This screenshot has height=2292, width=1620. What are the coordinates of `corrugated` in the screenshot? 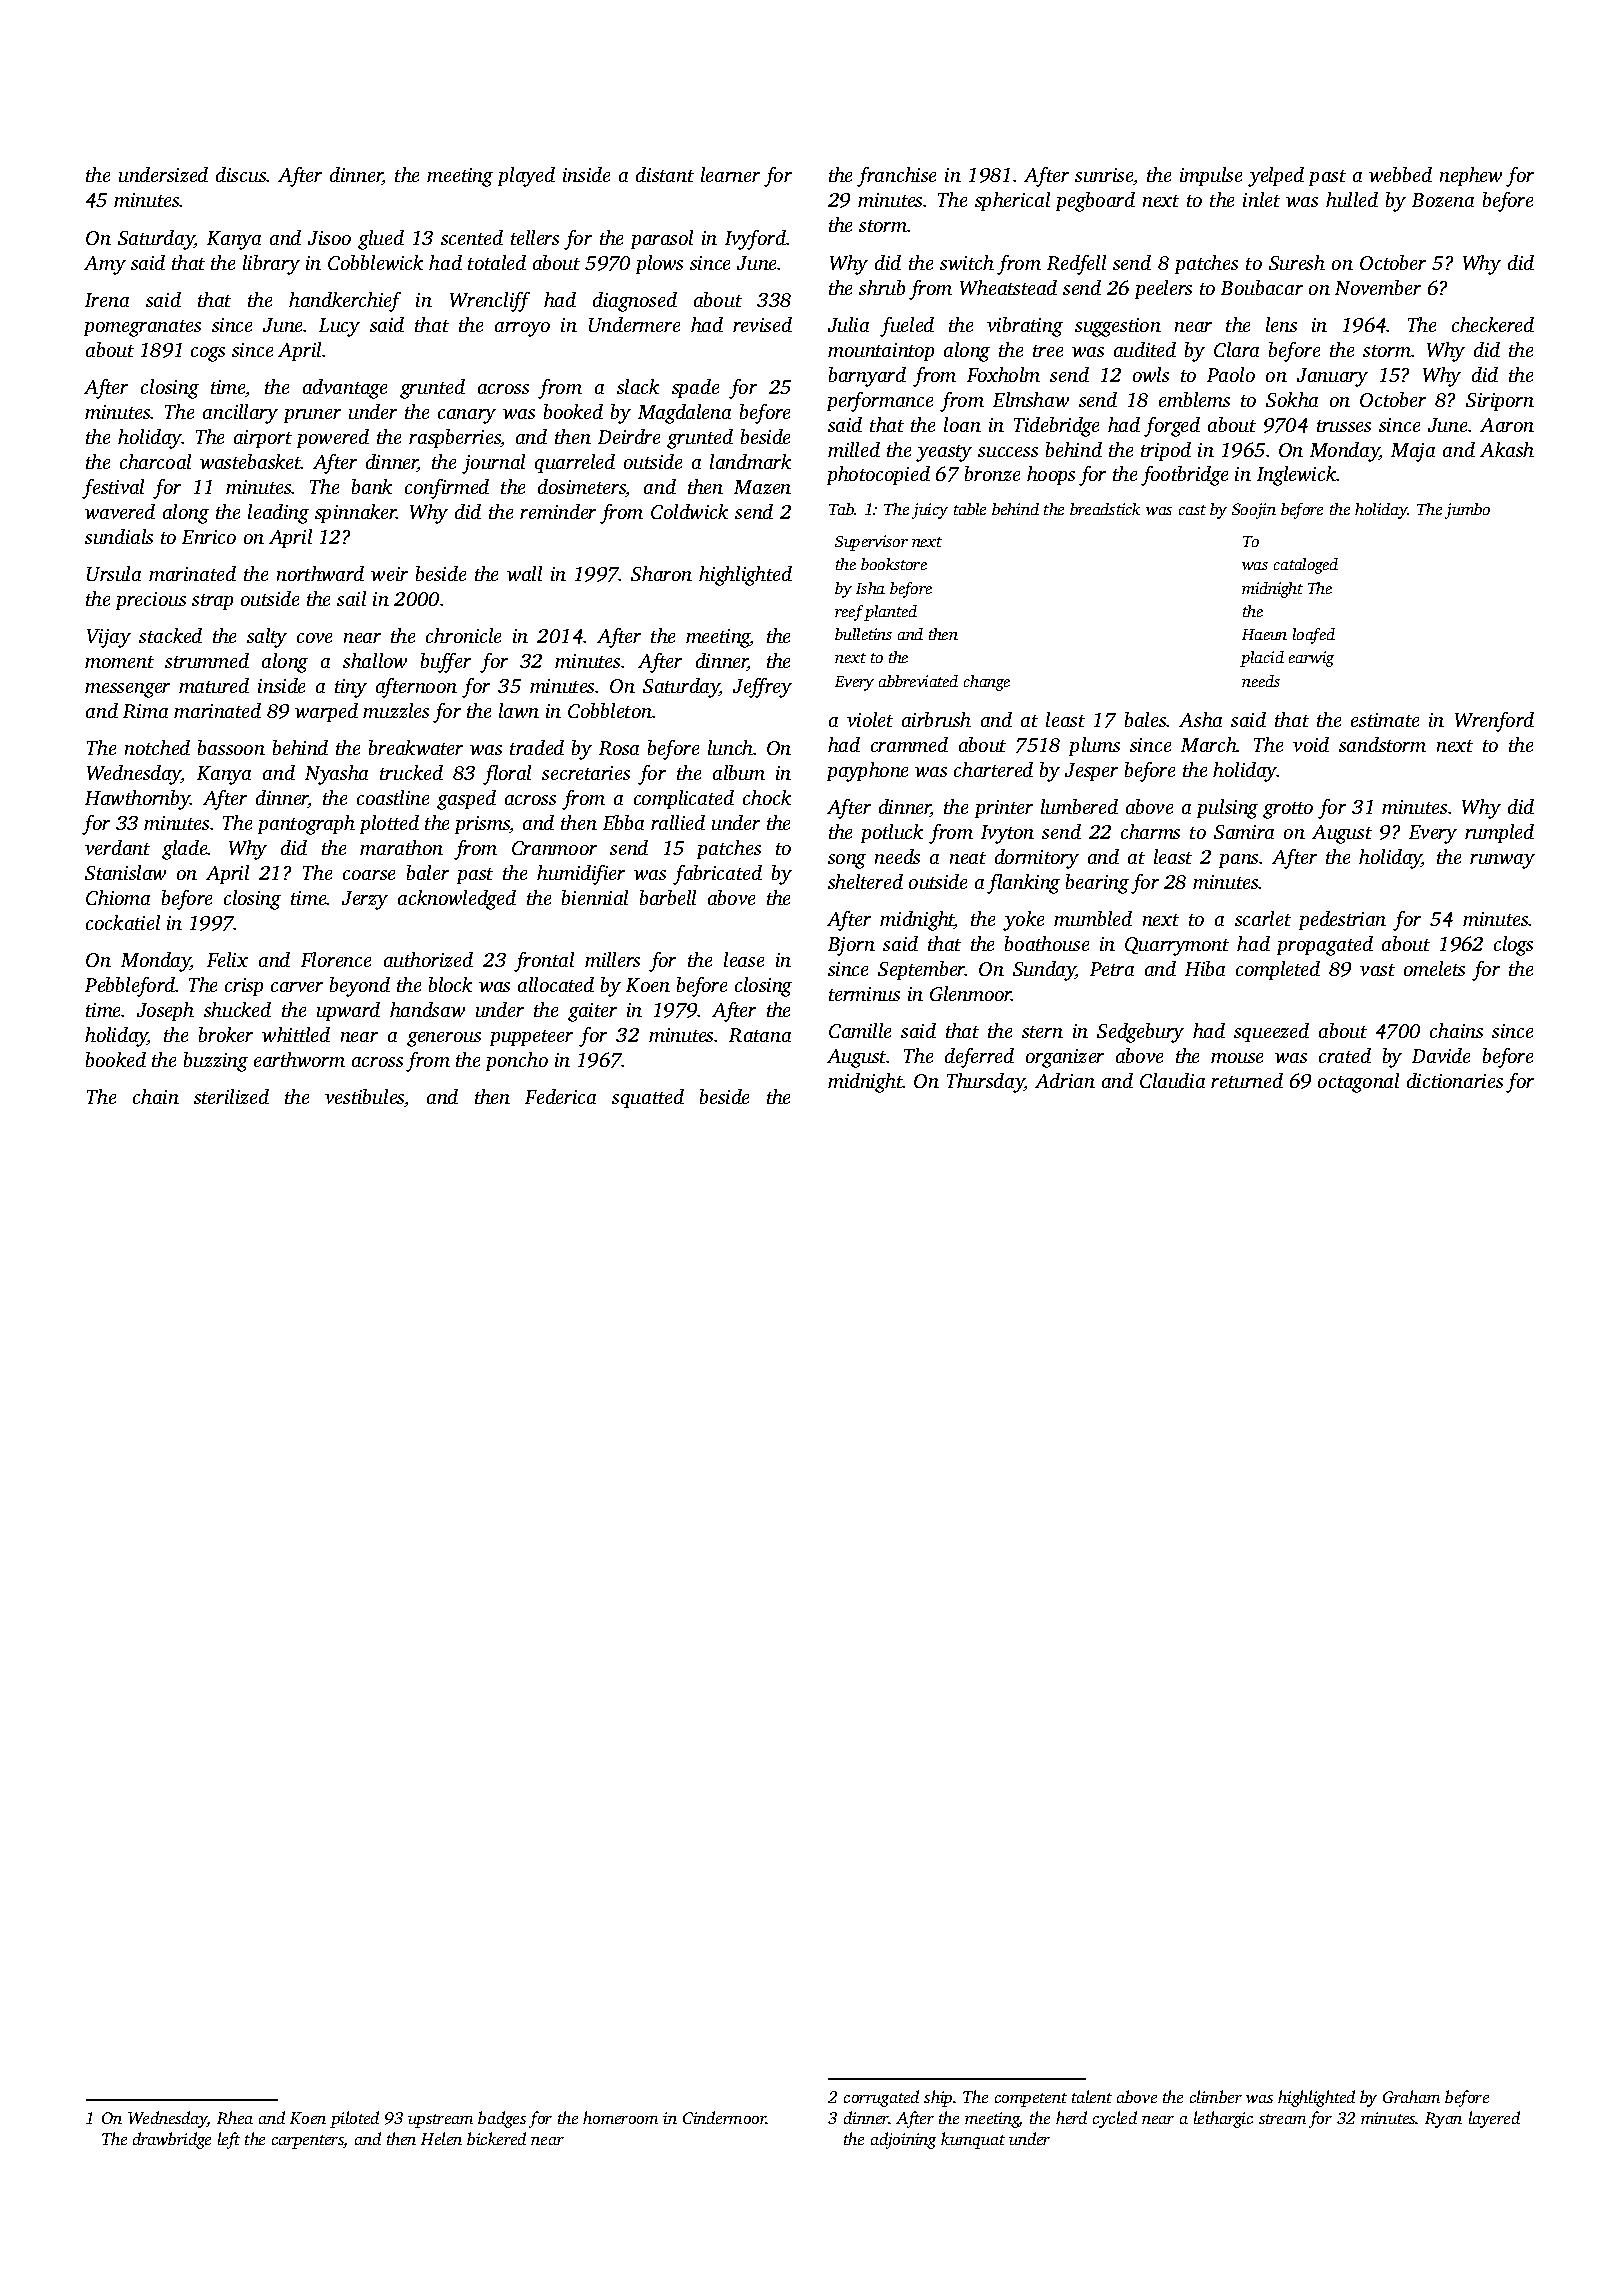 It's located at (881, 2098).
